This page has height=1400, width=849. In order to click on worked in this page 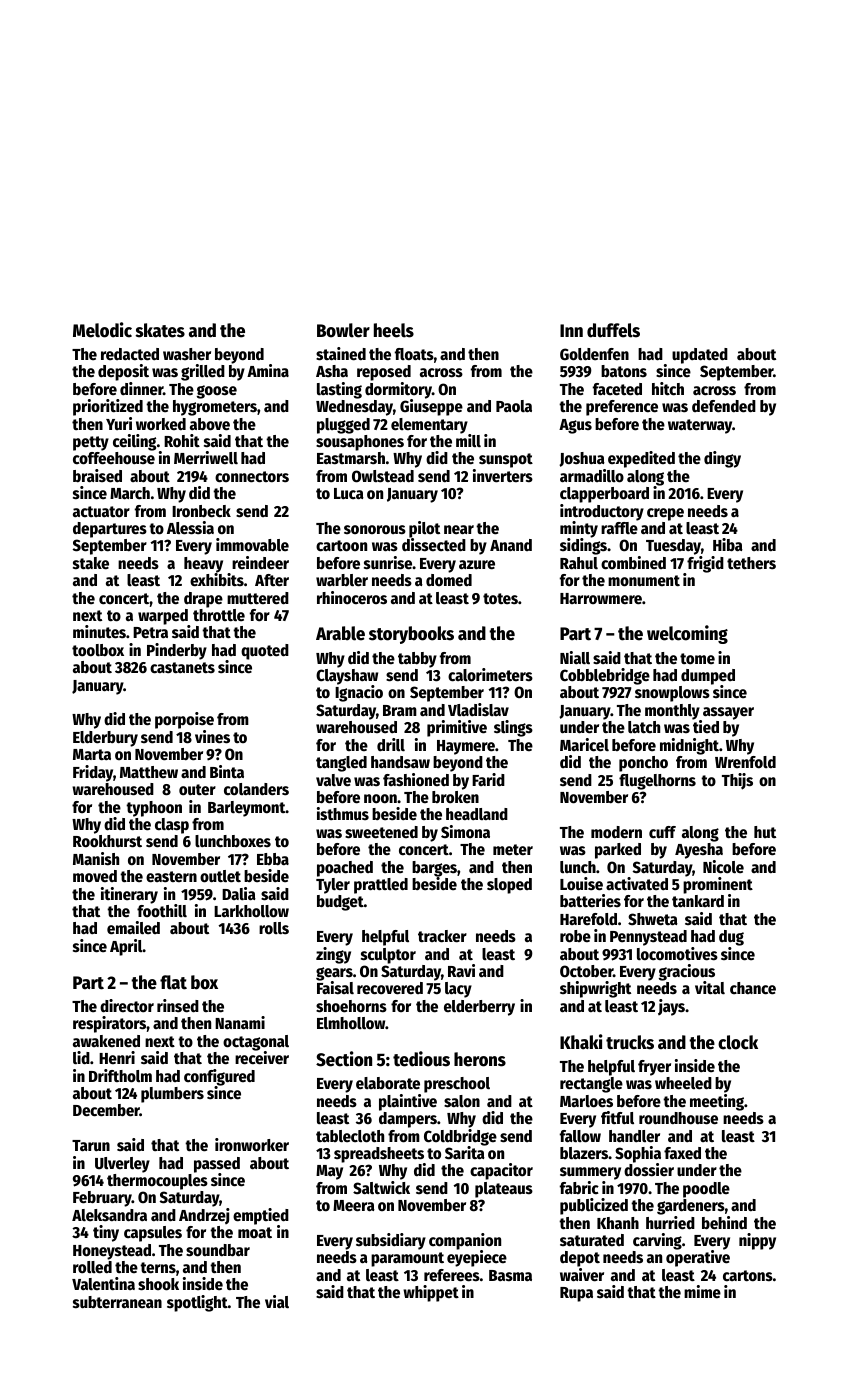, I will do `click(161, 424)`.
